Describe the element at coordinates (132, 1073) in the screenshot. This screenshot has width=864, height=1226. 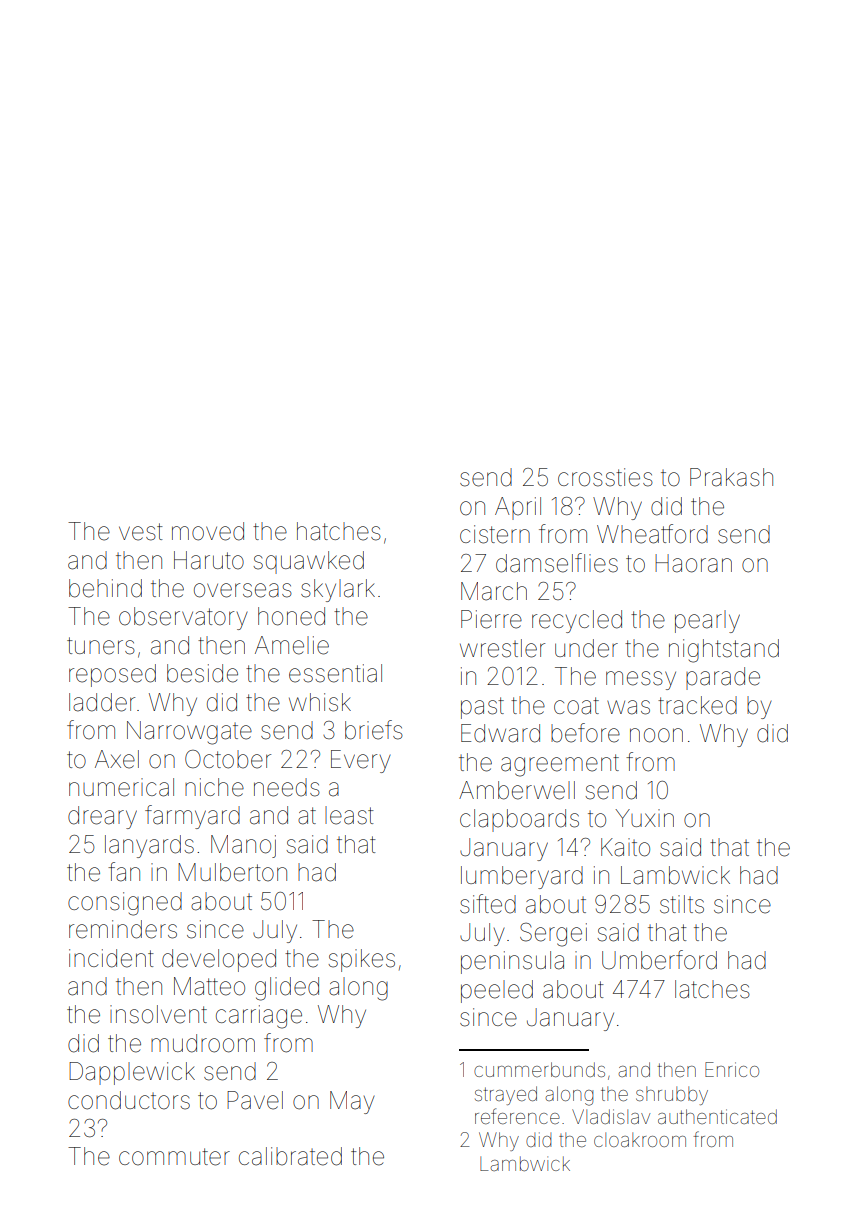
I see `Dapplewick` at that location.
